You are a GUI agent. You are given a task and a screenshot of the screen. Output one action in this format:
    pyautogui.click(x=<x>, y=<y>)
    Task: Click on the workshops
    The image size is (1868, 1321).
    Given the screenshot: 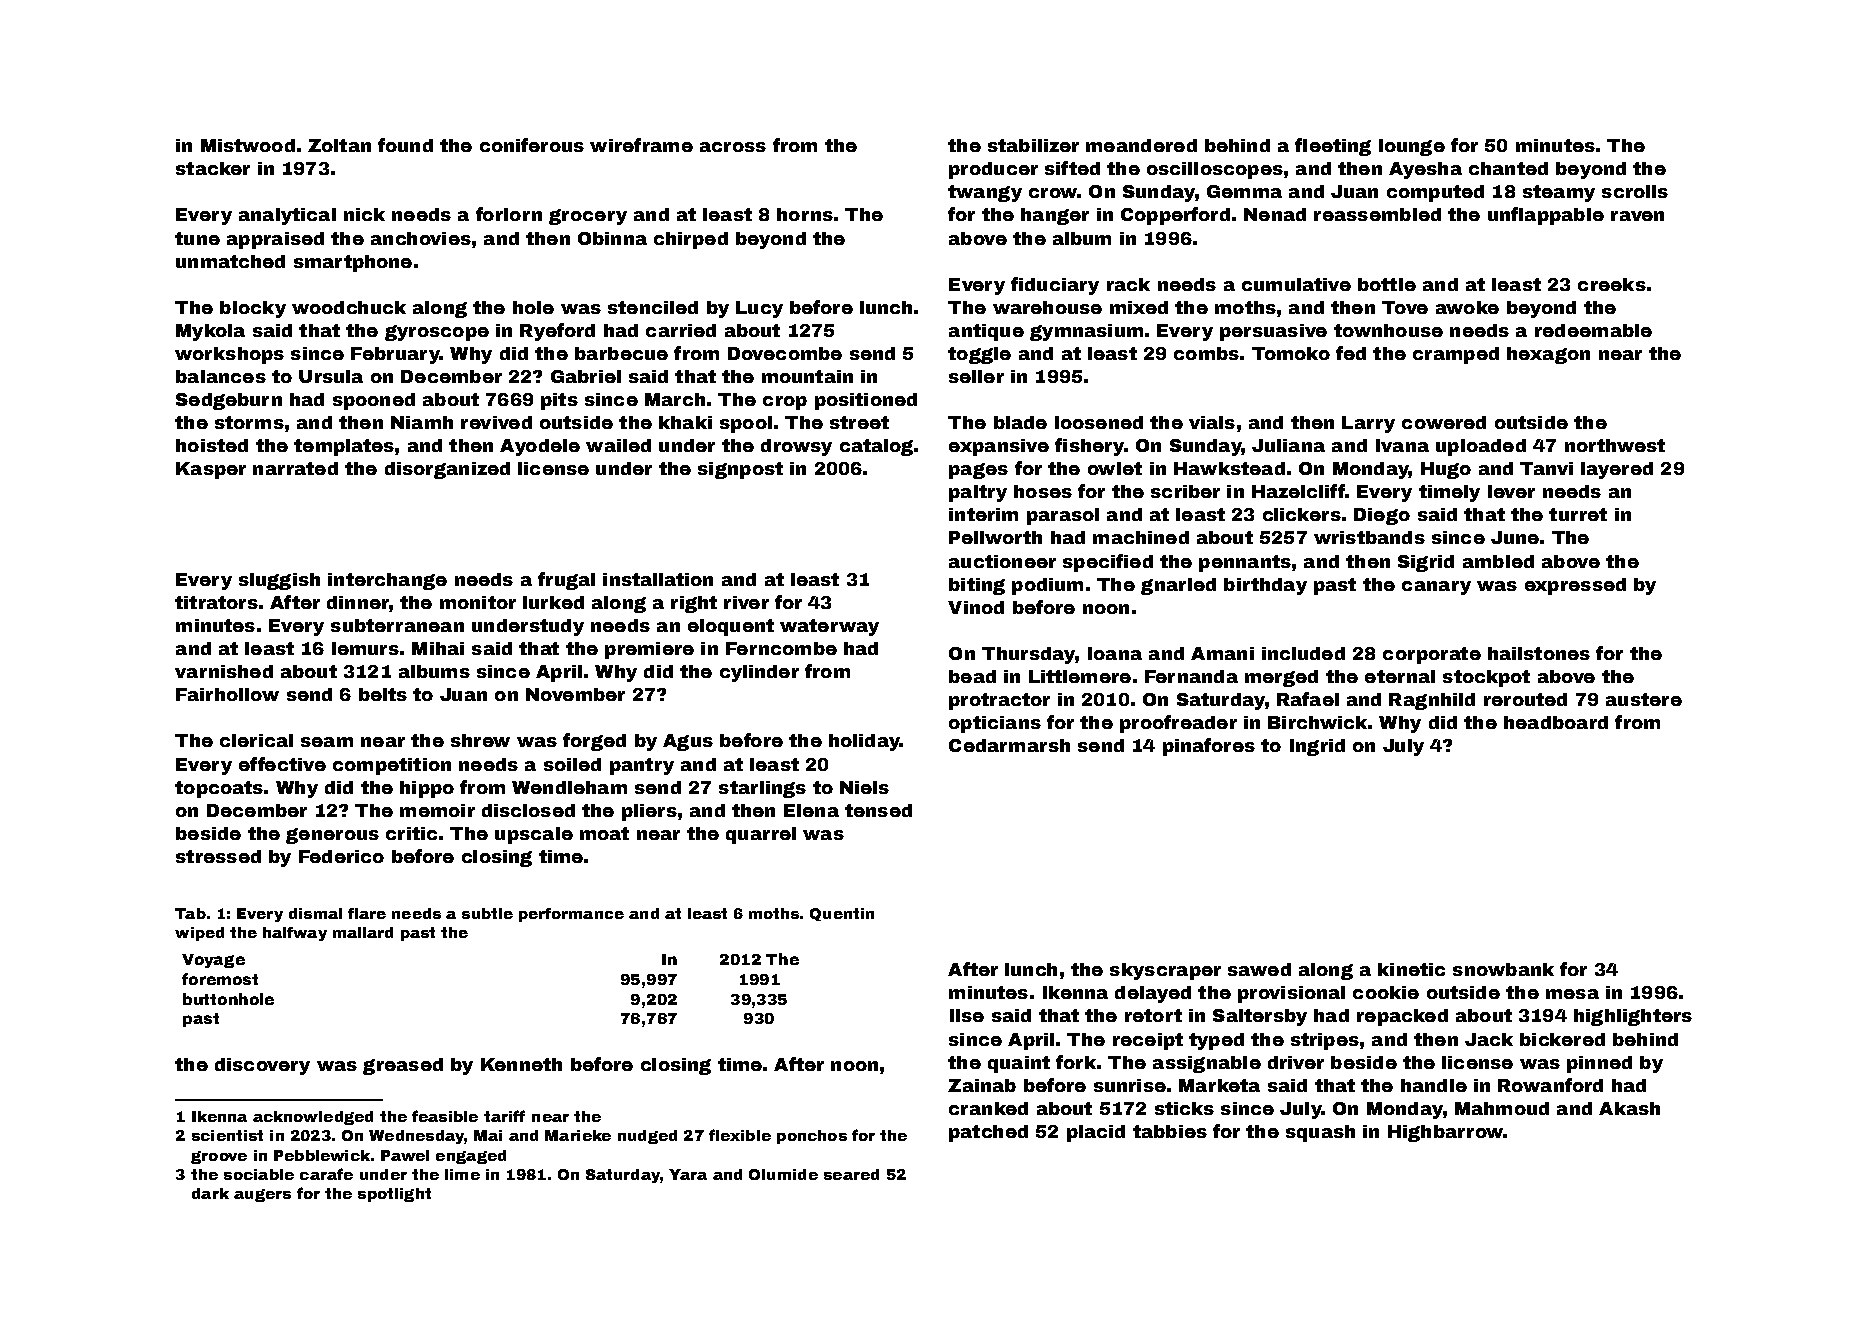 What is the action you would take?
    pyautogui.click(x=229, y=355)
